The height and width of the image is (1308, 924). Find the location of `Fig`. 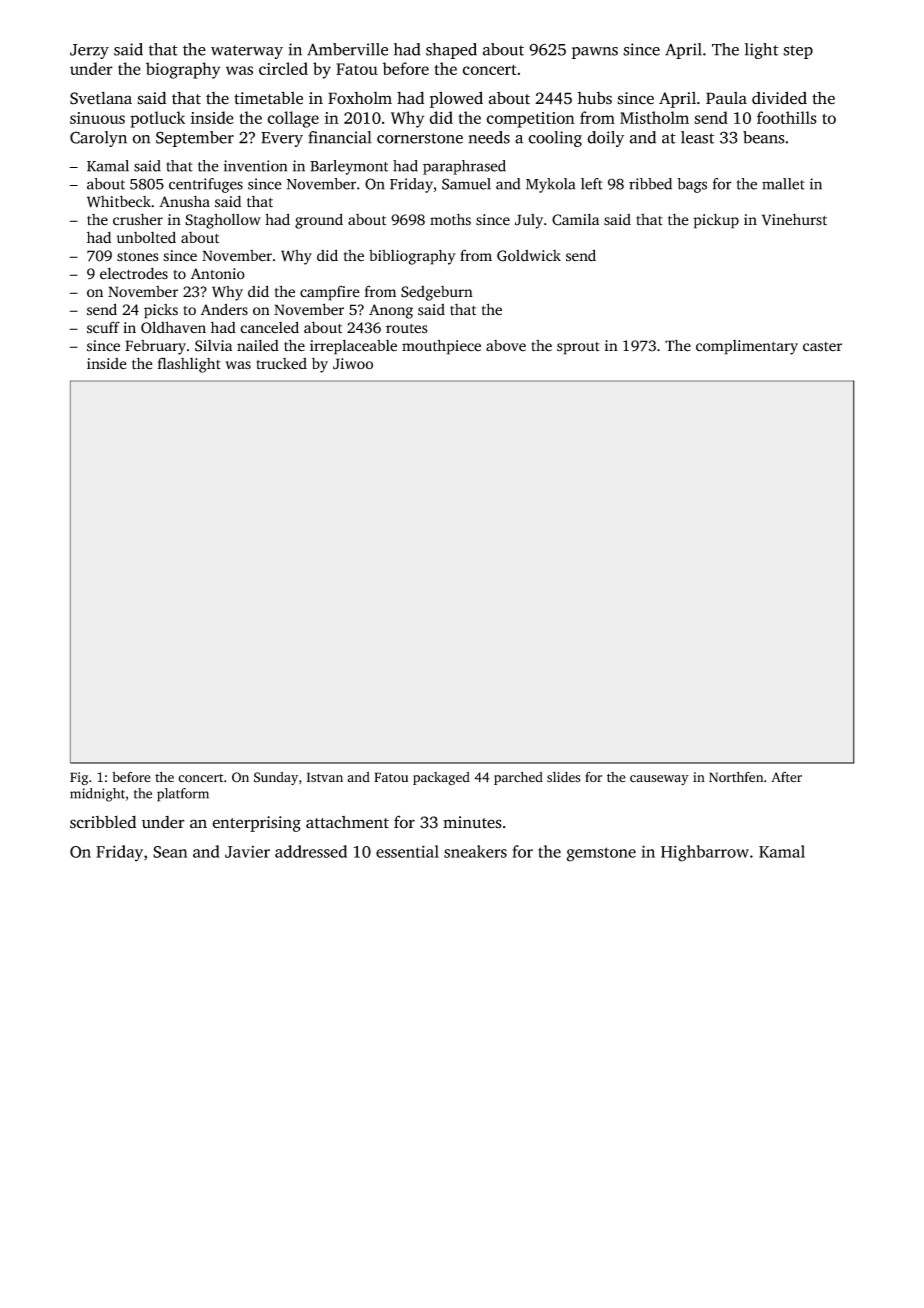

Fig is located at coordinates (79, 779).
